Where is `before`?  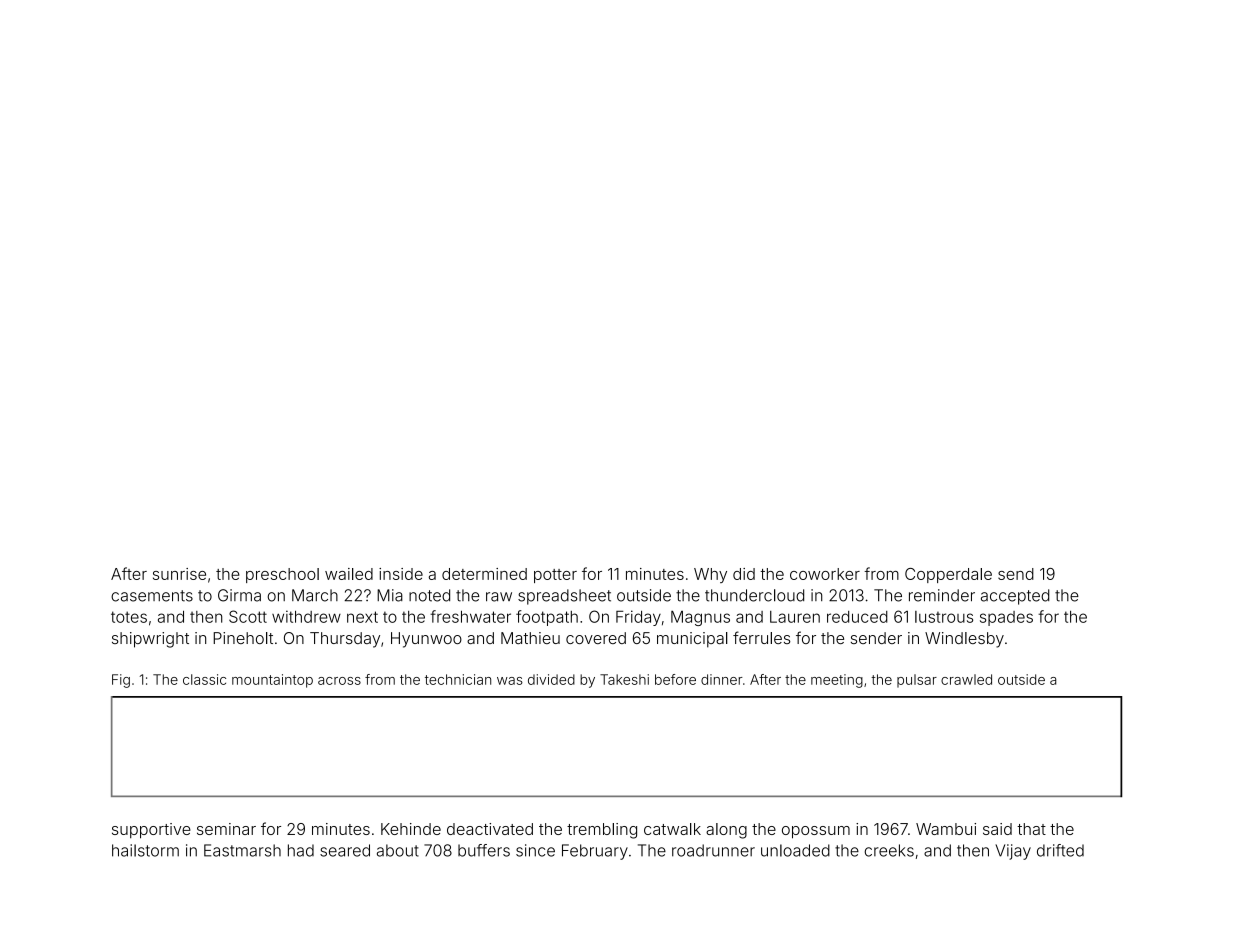
before is located at coordinates (675, 679).
